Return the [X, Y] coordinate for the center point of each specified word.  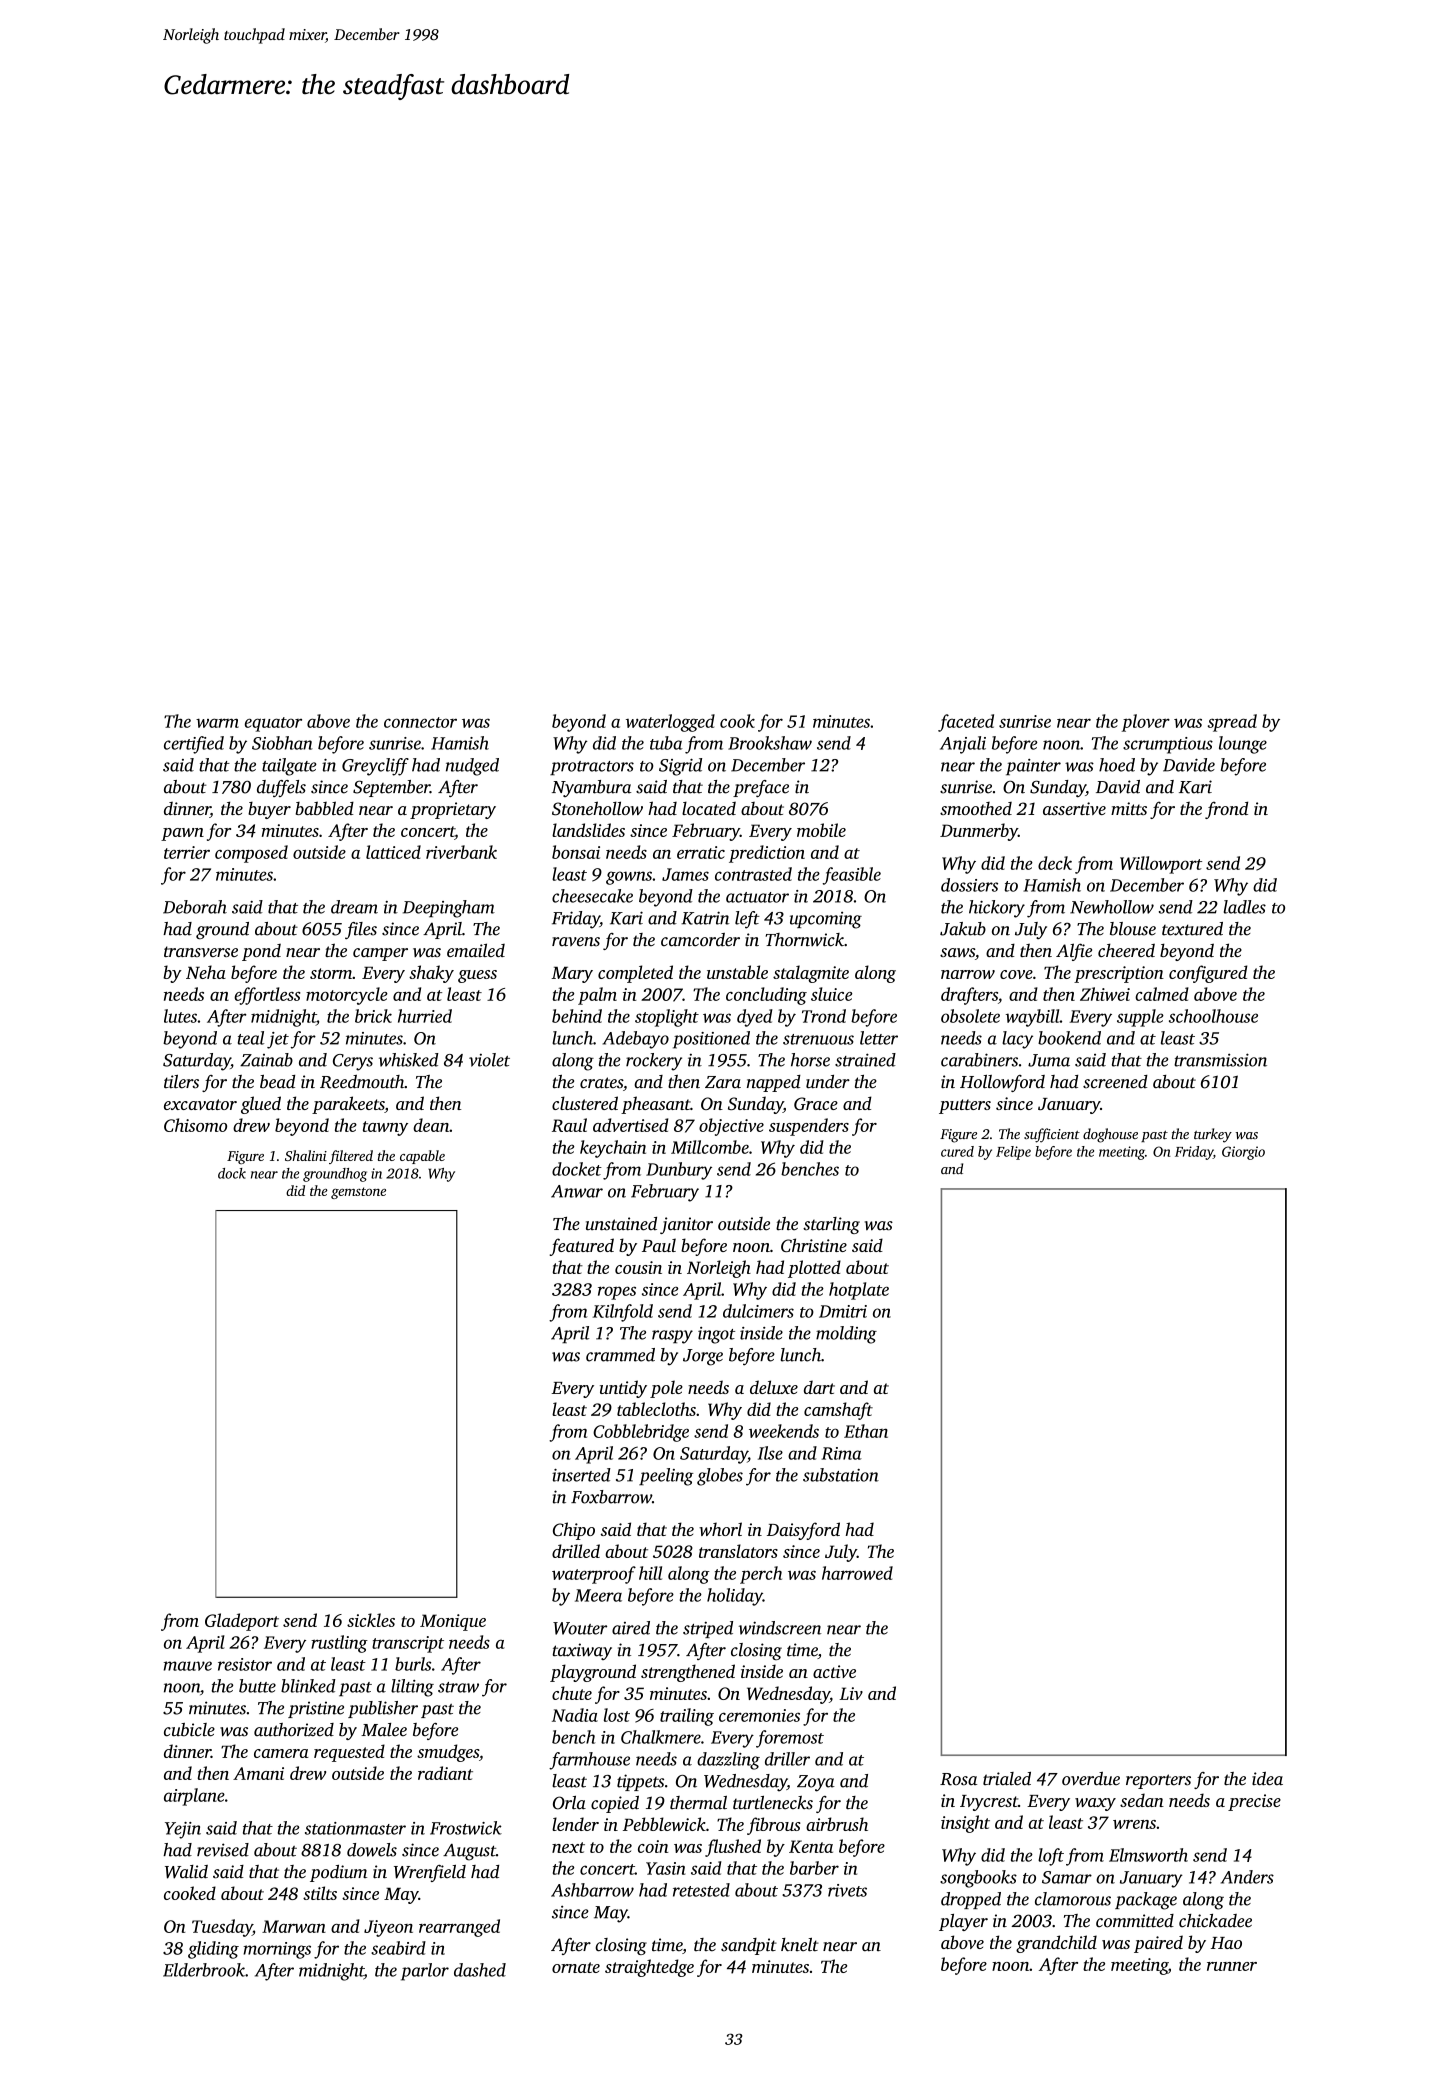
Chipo [574, 1531]
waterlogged [670, 723]
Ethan [866, 1431]
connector [420, 722]
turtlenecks [773, 1803]
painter [1033, 767]
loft [1051, 1857]
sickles [371, 1620]
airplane [194, 1797]
